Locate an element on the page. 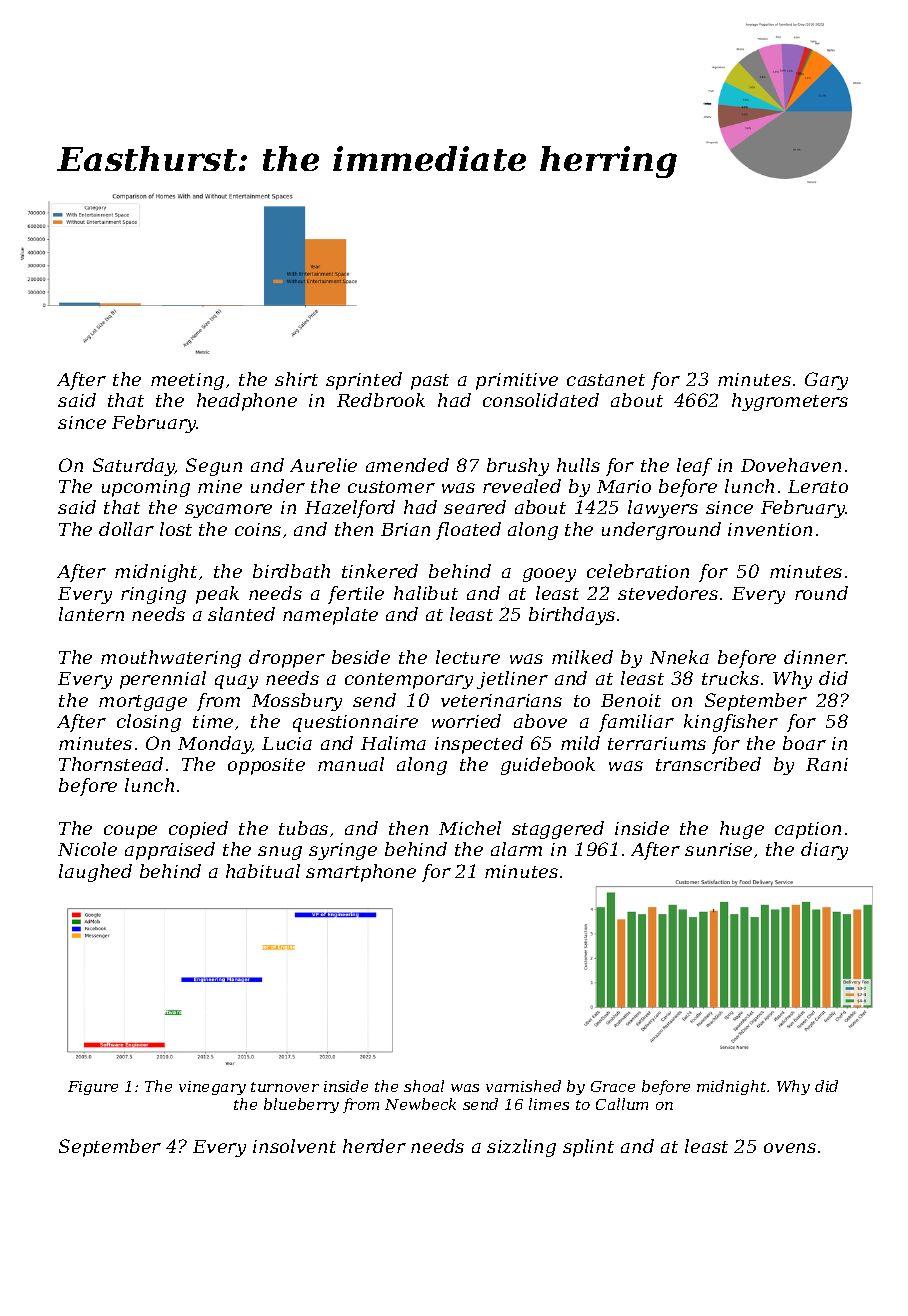 This document has height=1316, width=908. headphone is located at coordinates (247, 402).
